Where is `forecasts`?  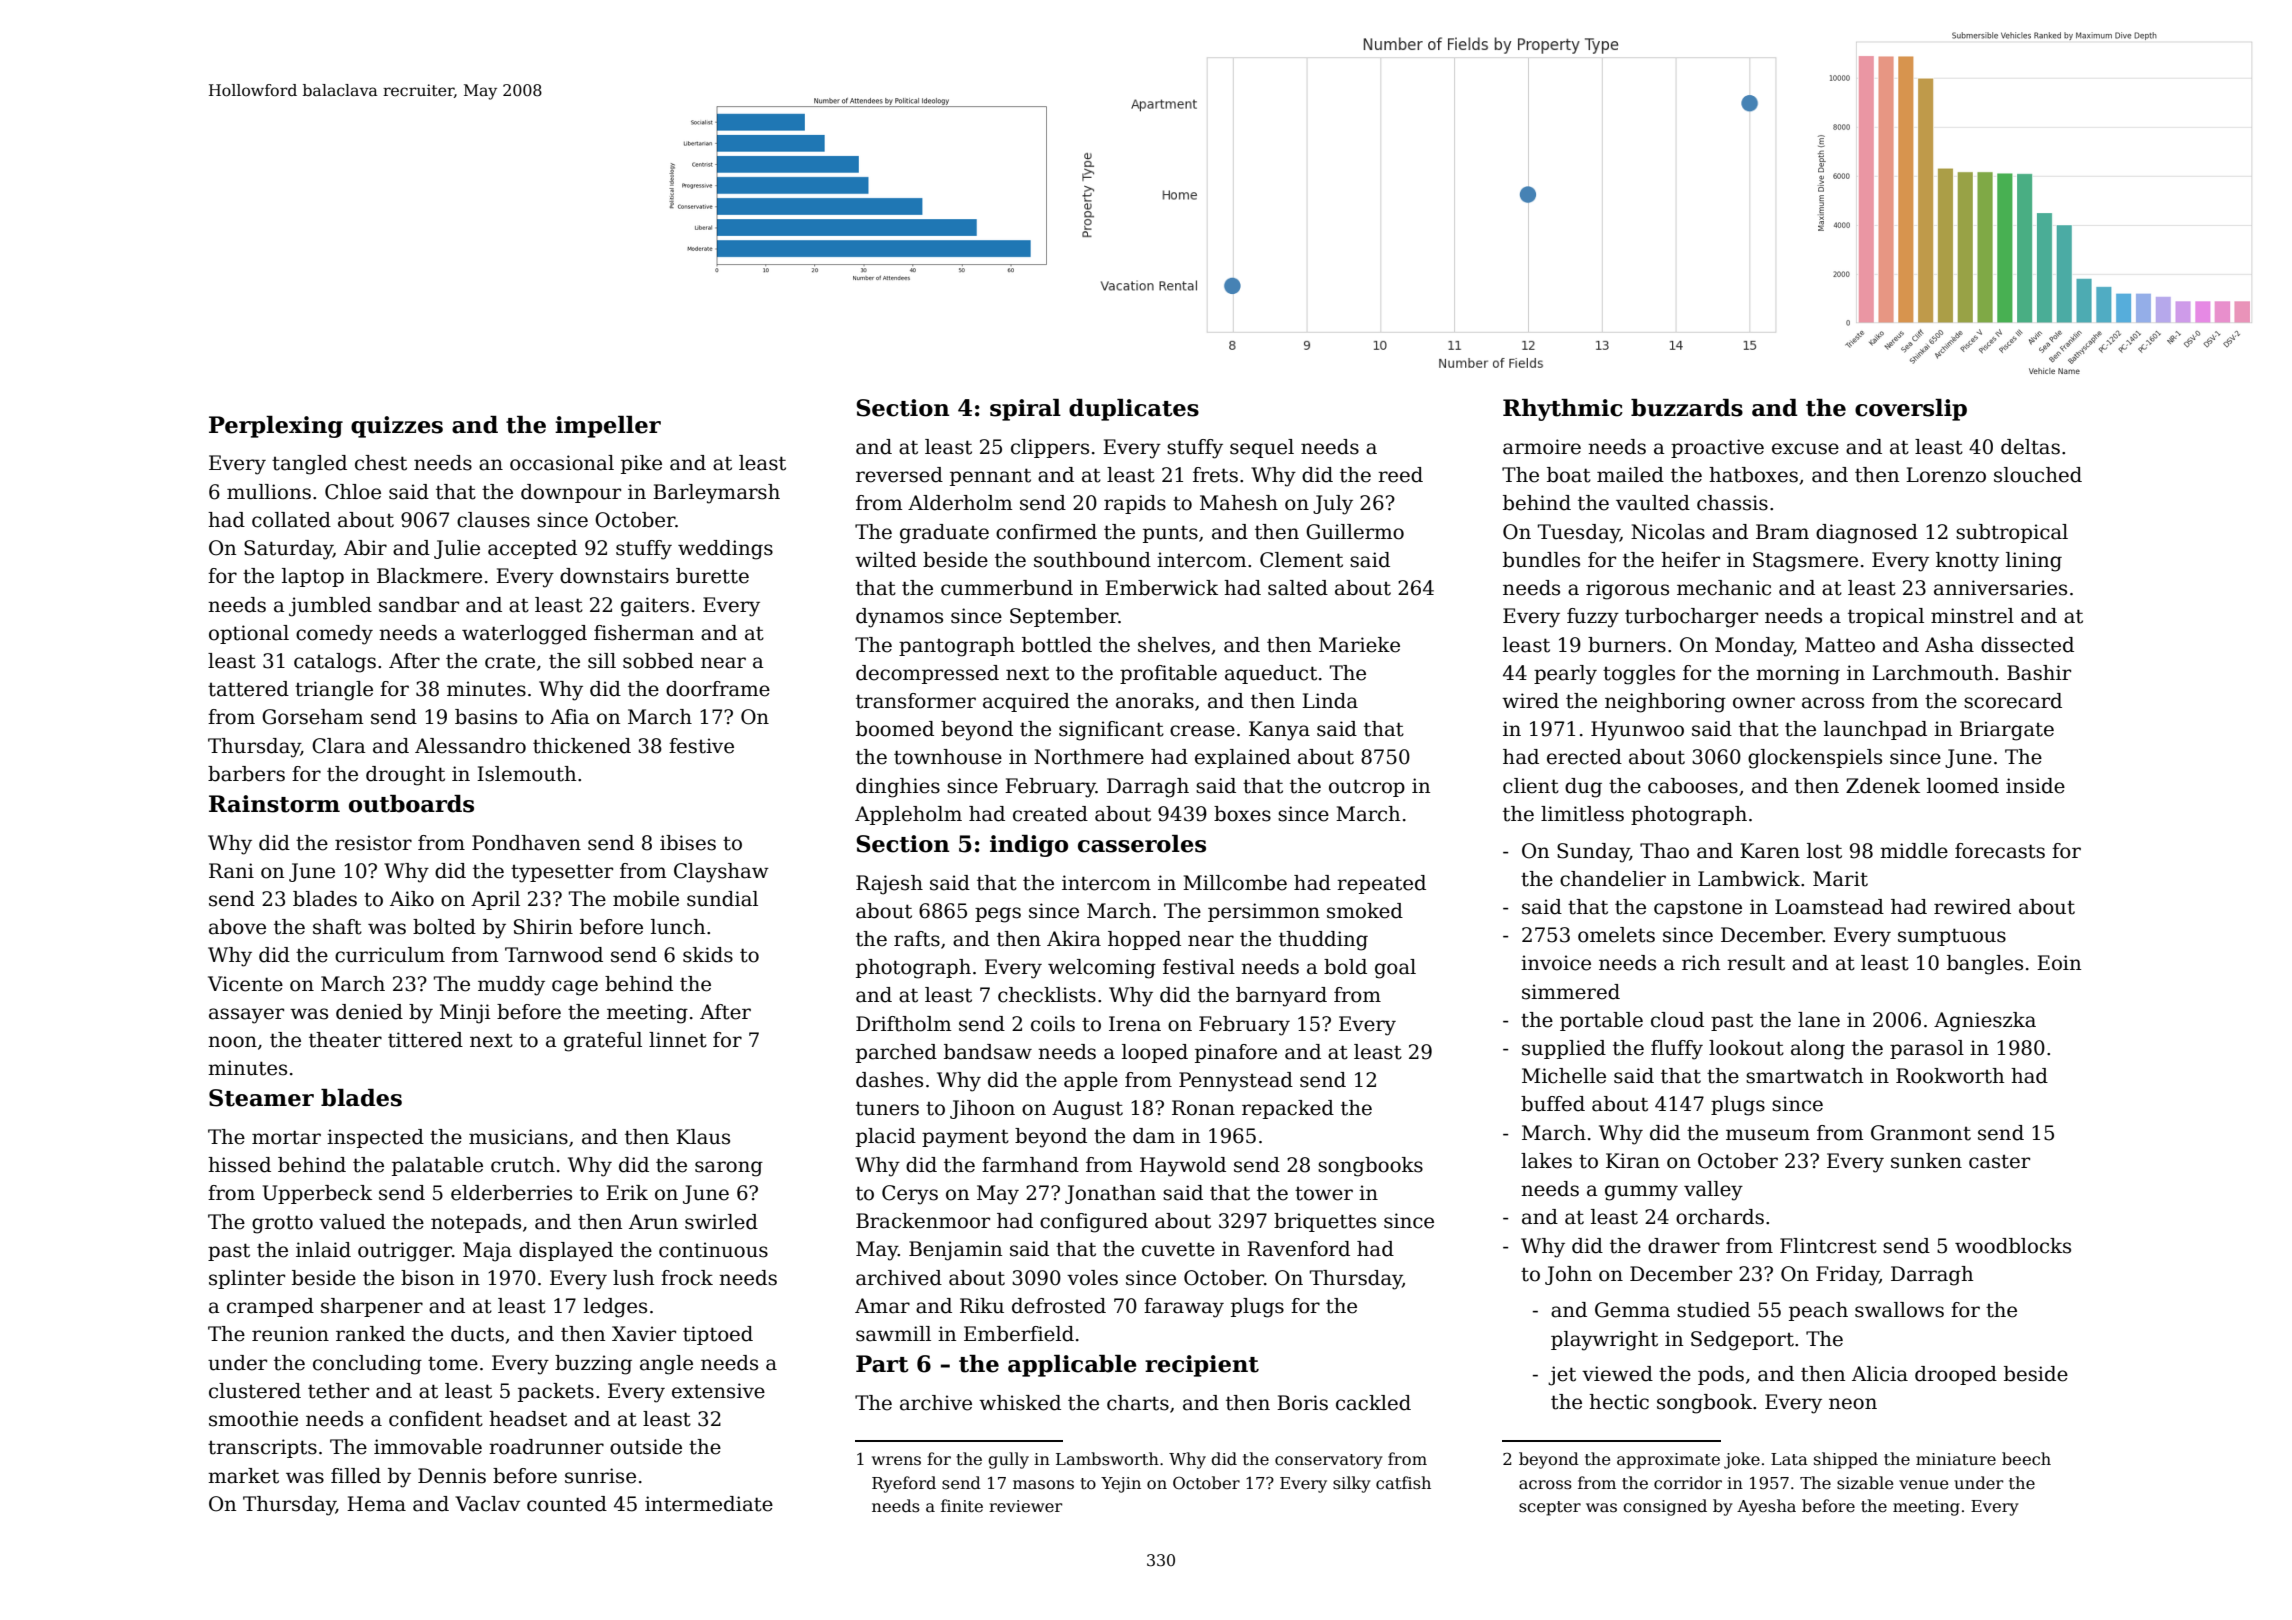 forecasts is located at coordinates (2000, 851).
